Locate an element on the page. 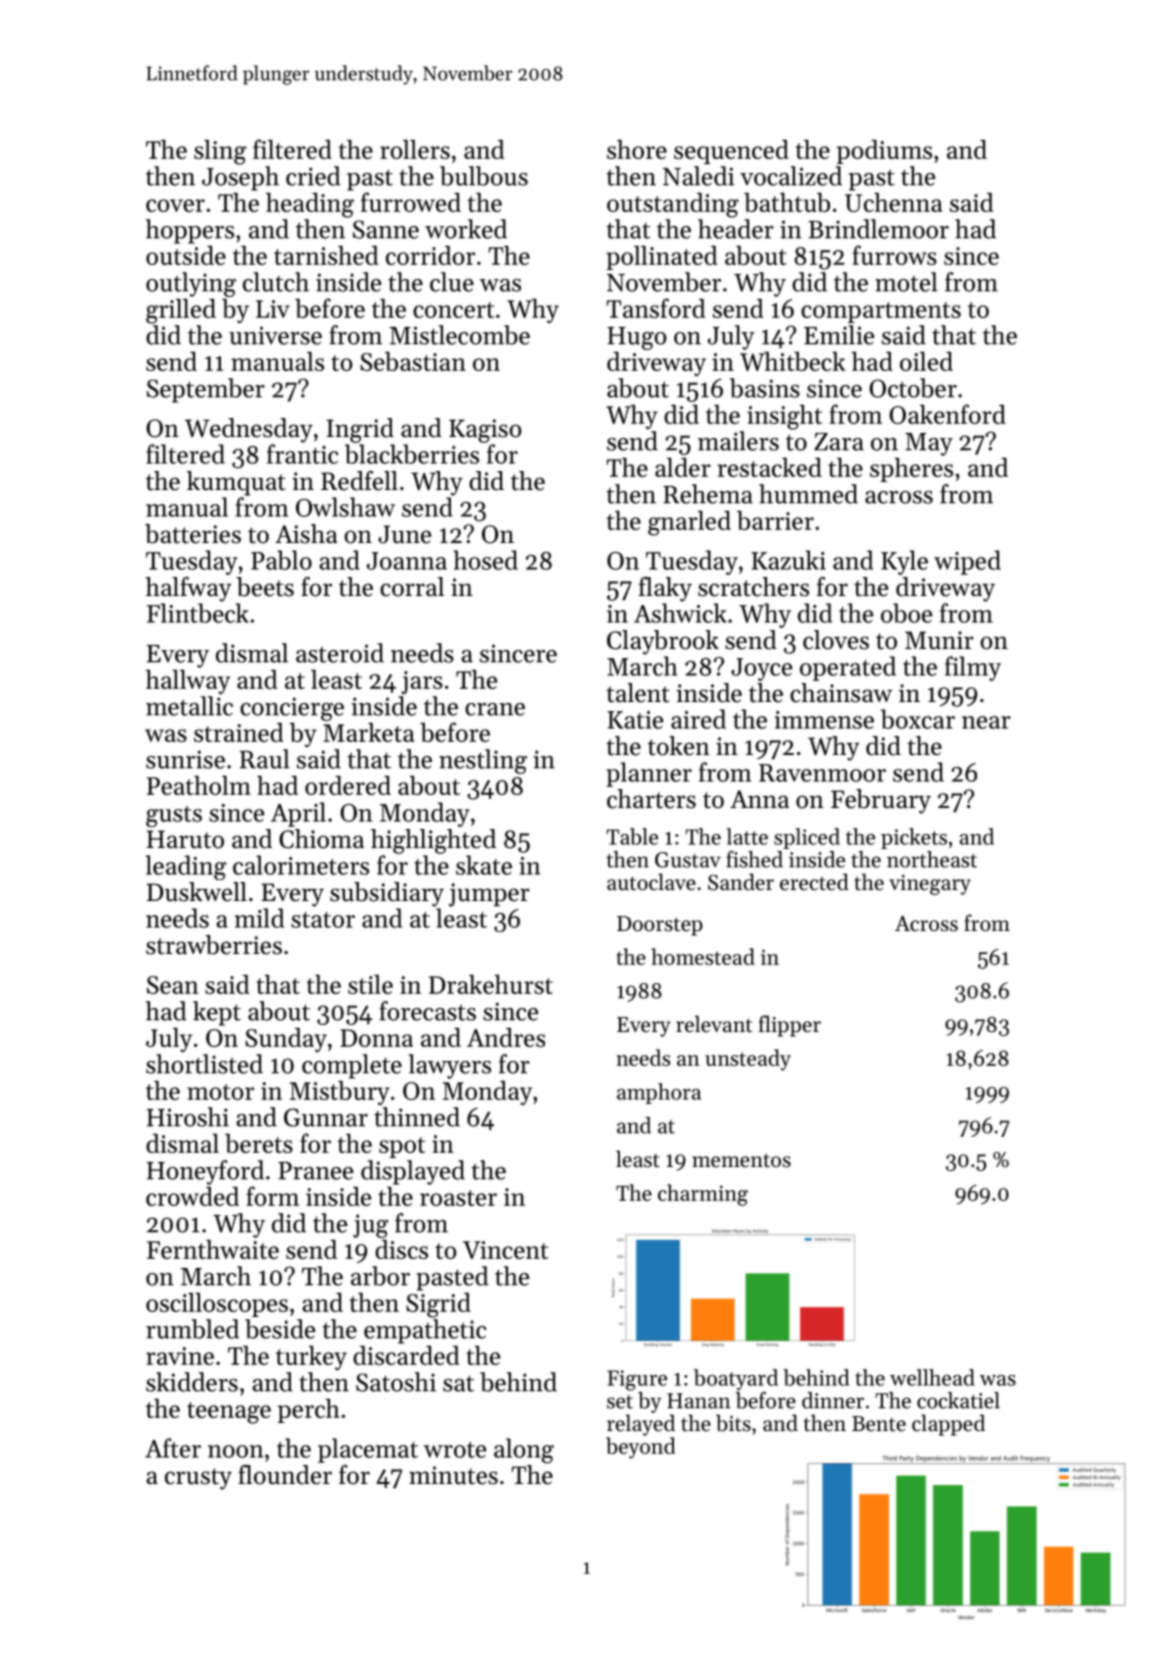 This page has width=1165, height=1654. Table is located at coordinates (632, 836).
